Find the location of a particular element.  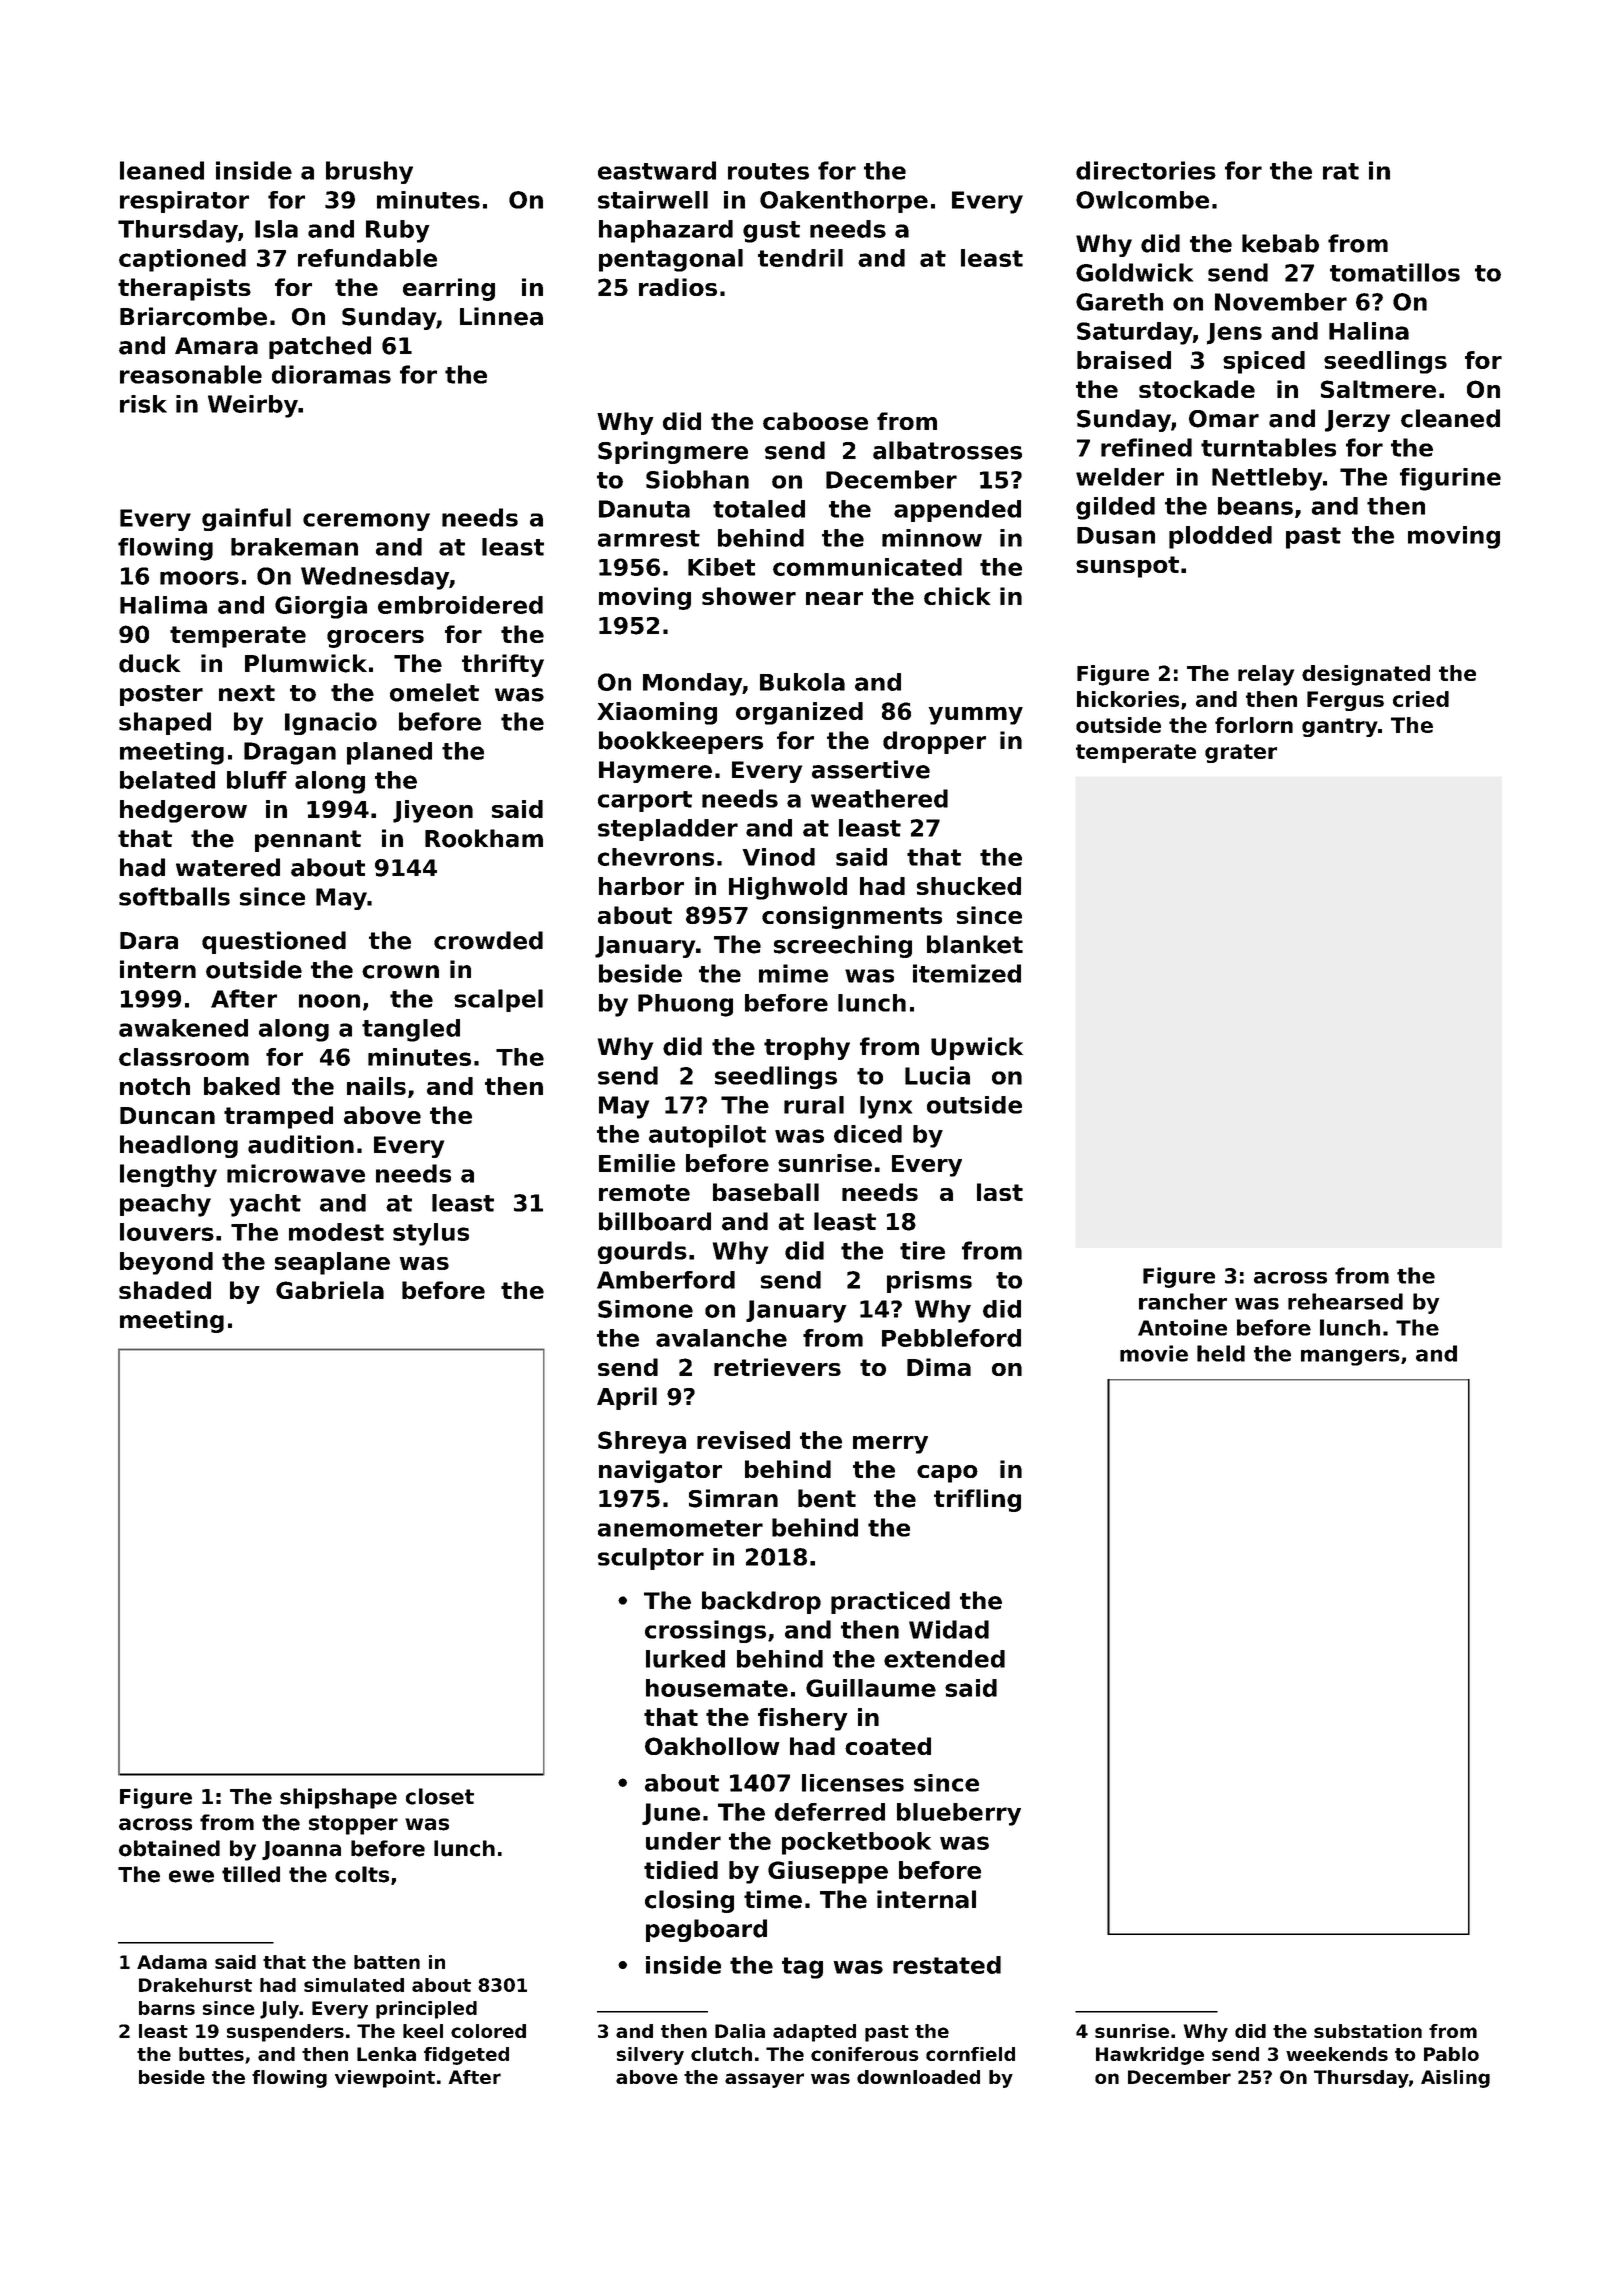

crown is located at coordinates (400, 972).
